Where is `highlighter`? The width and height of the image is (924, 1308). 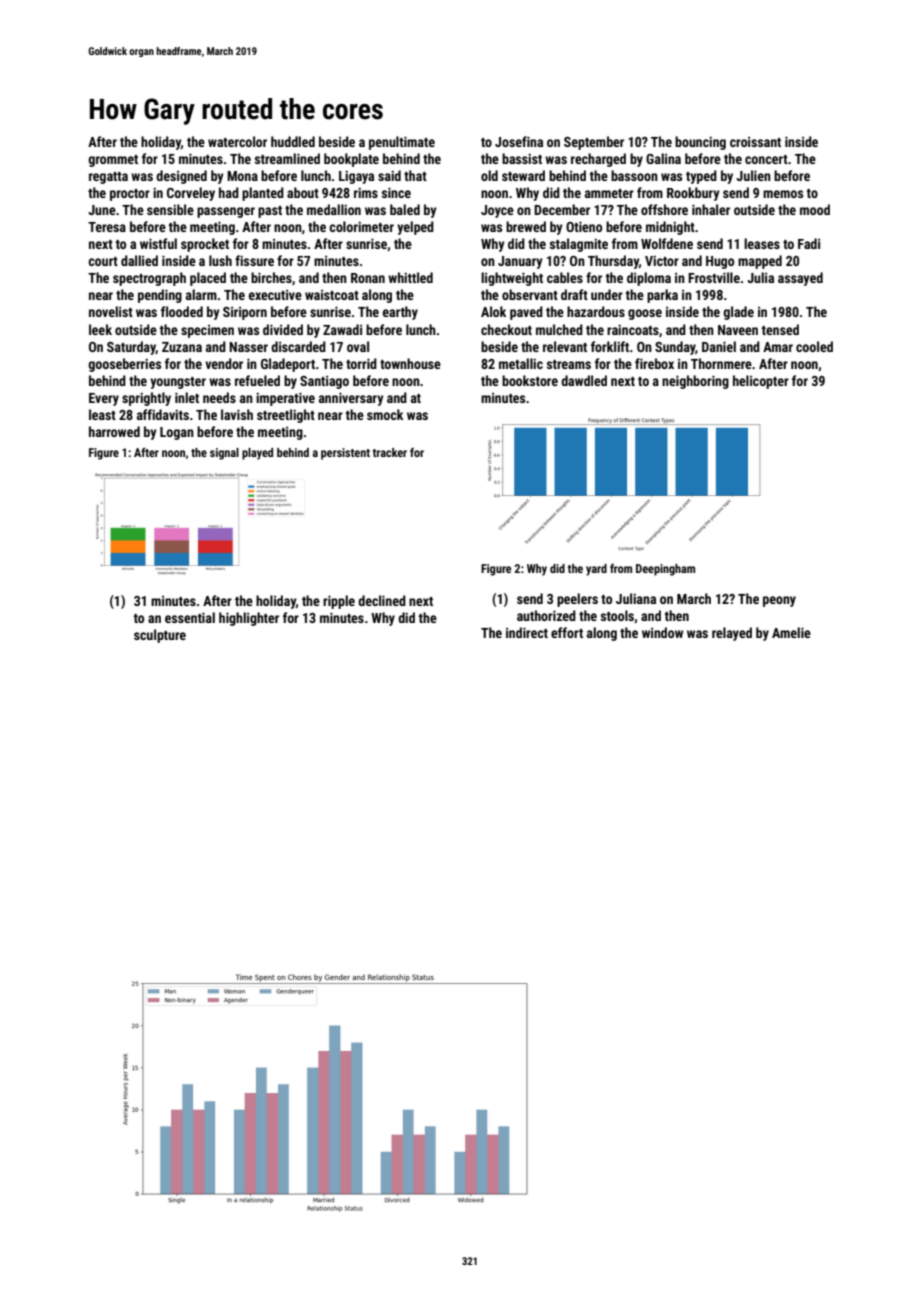 highlighter is located at coordinates (249, 619).
